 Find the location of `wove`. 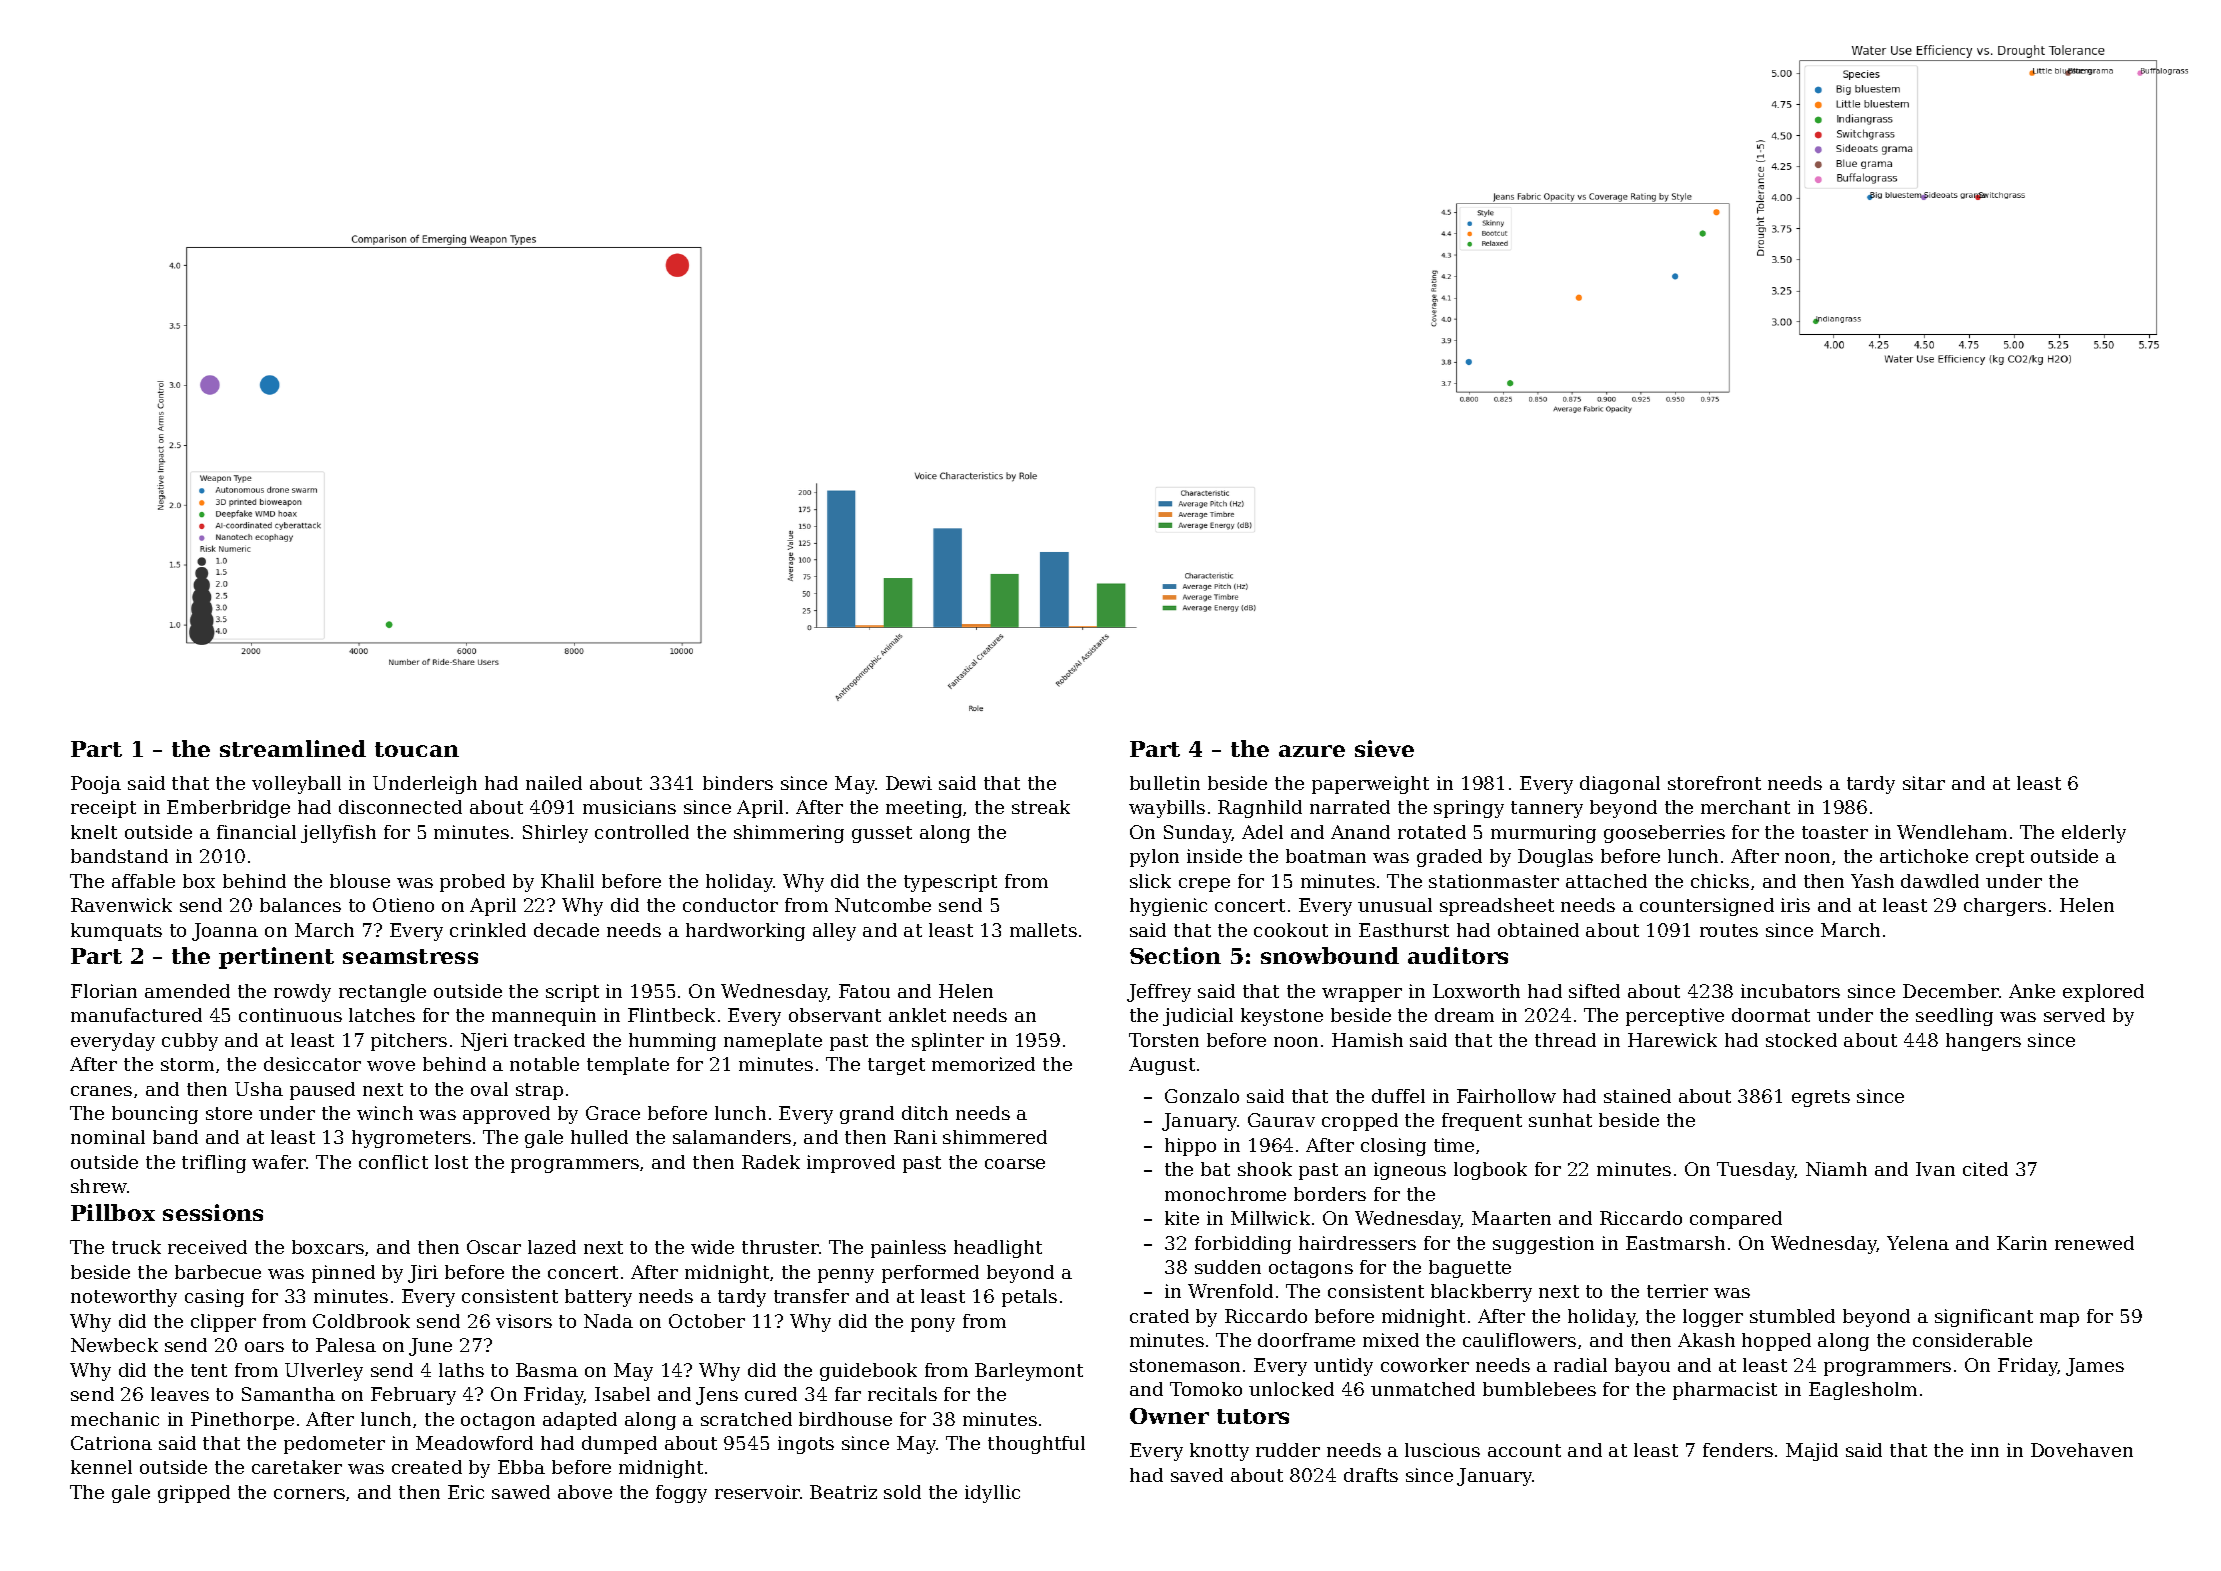

wove is located at coordinates (391, 1066).
